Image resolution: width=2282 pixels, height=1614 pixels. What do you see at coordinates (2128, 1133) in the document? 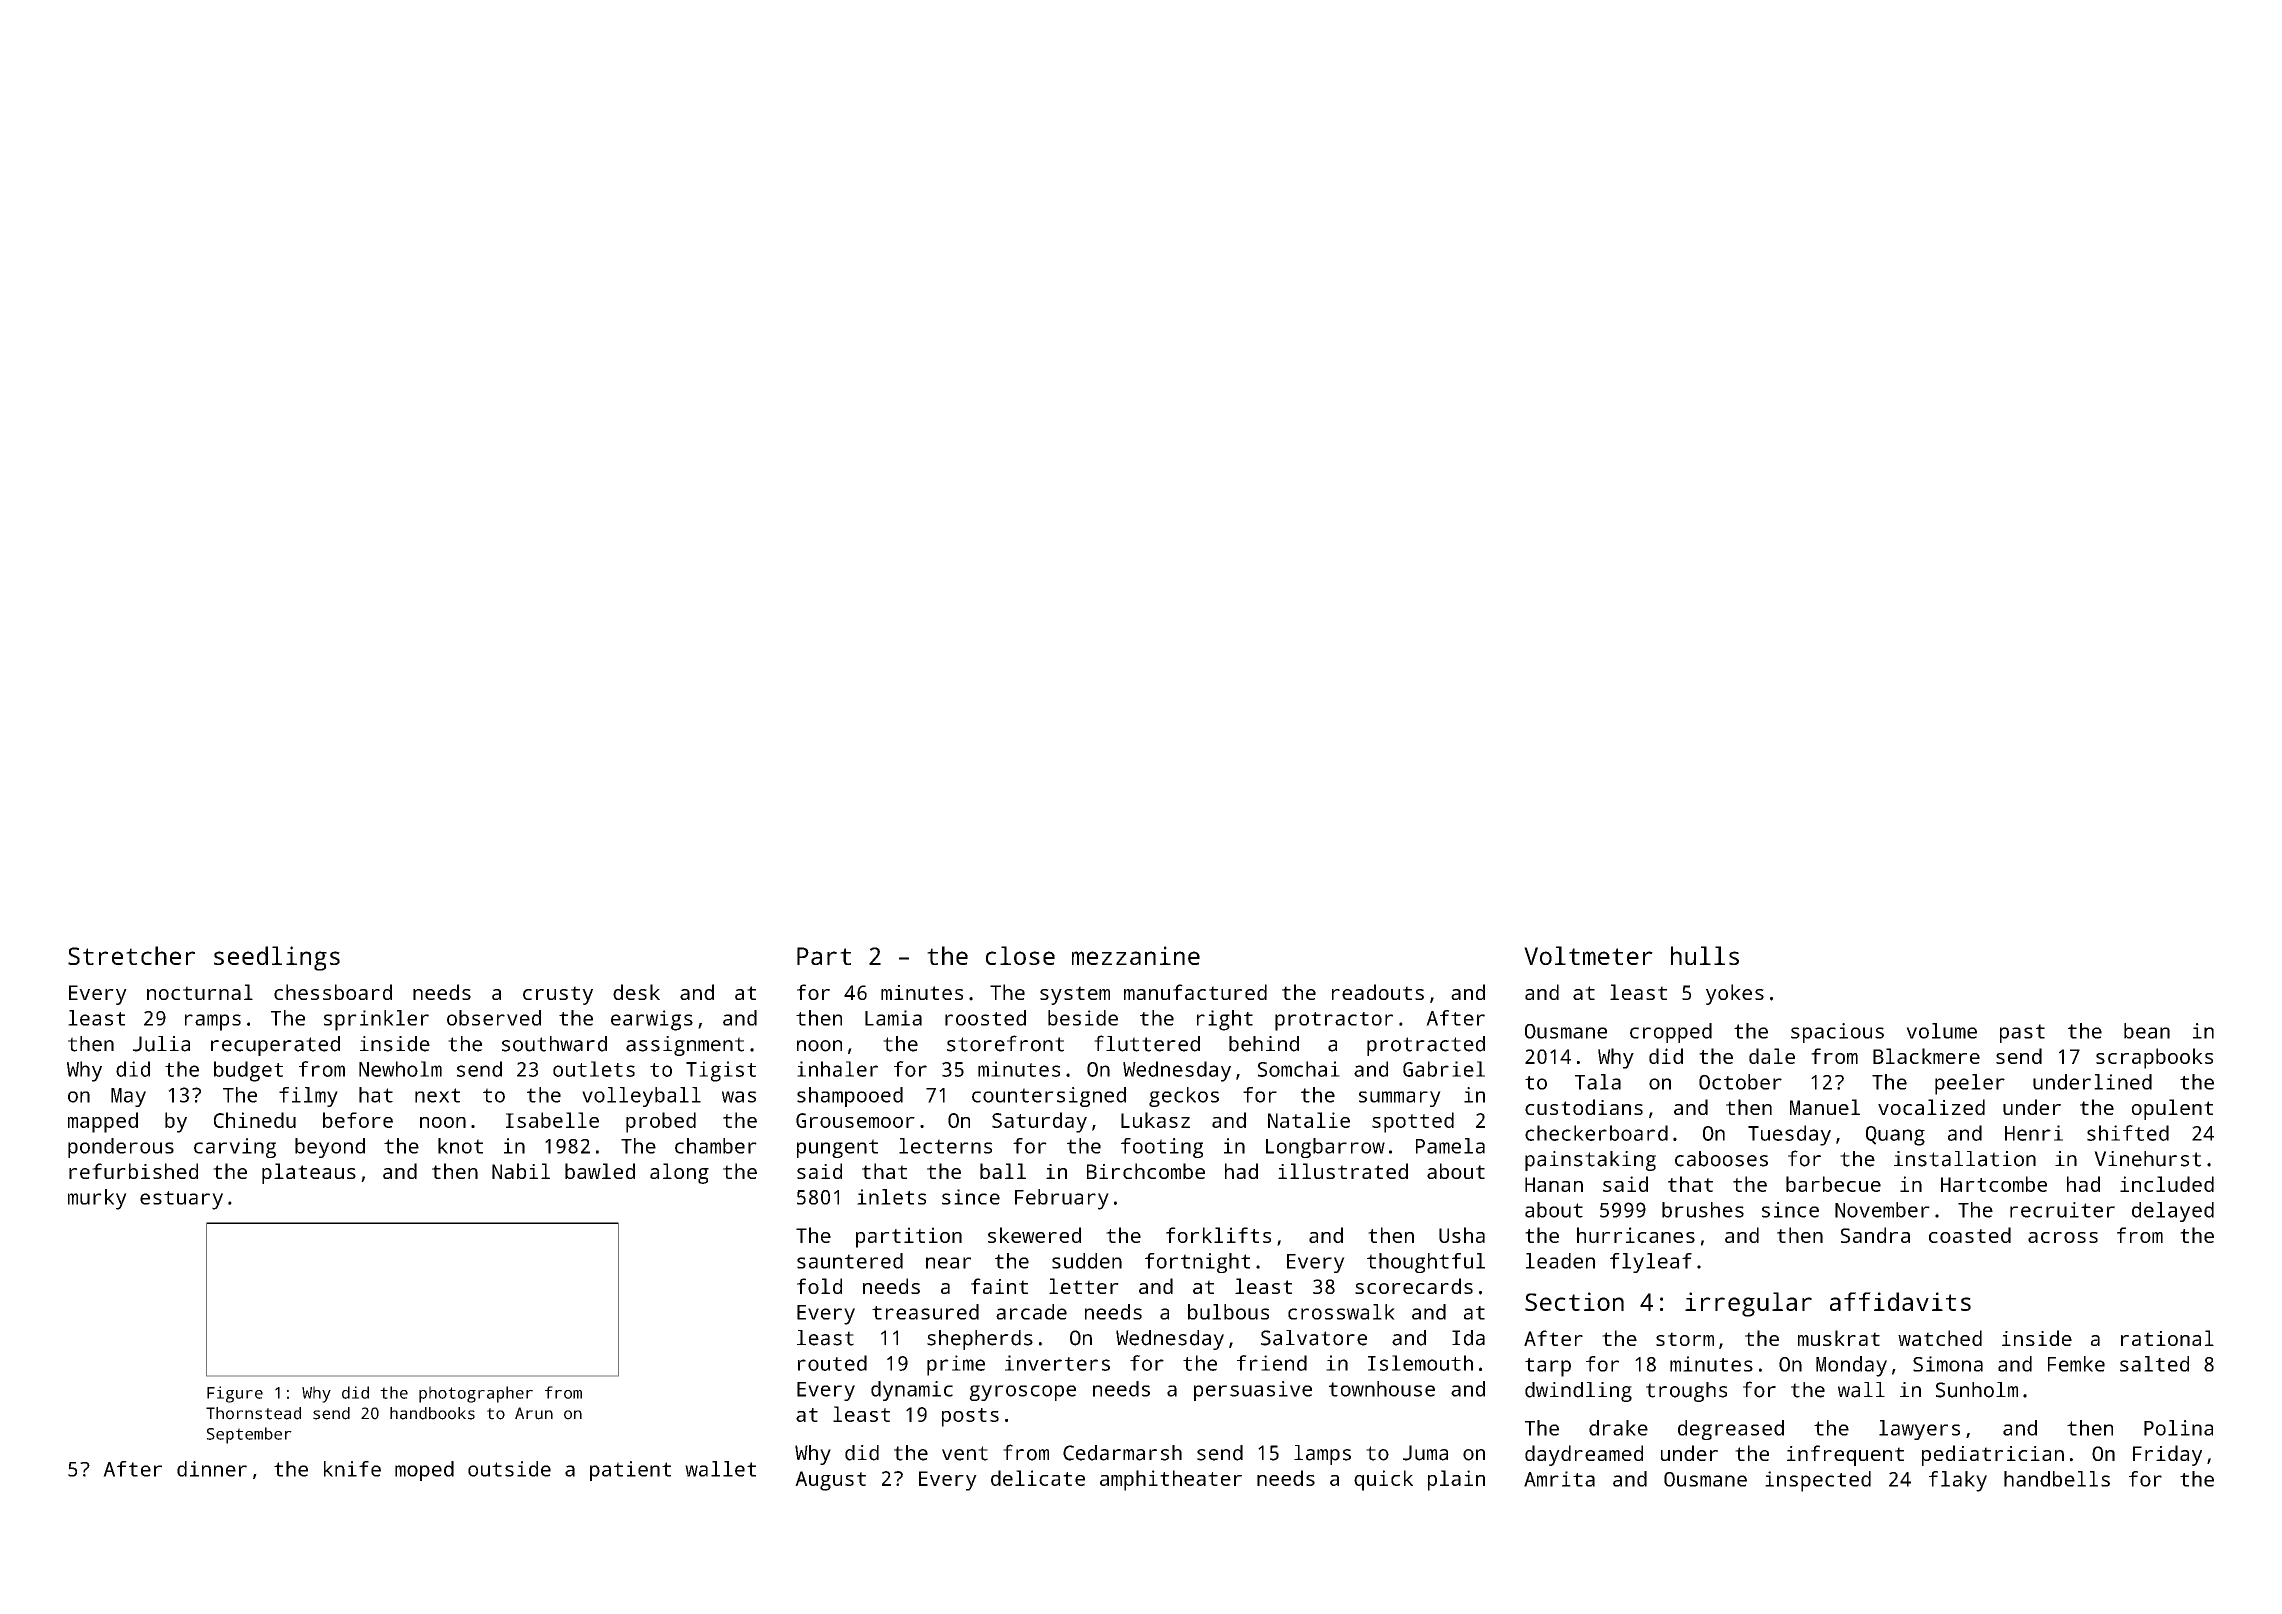
I see `shifted` at bounding box center [2128, 1133].
